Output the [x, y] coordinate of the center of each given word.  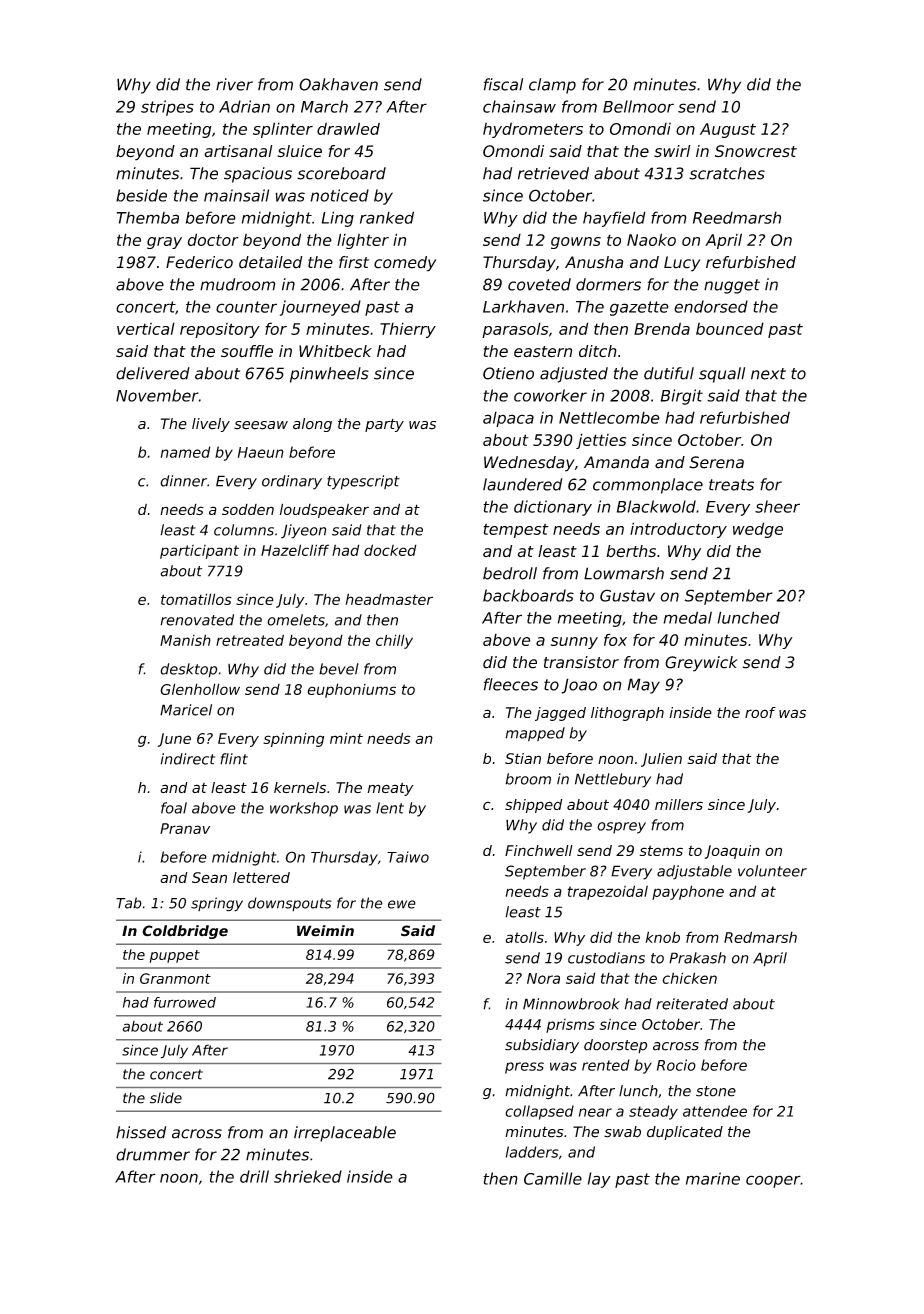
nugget [732, 286]
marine [713, 1178]
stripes [167, 108]
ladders [532, 1152]
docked [390, 550]
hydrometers [533, 130]
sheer [777, 506]
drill [254, 1176]
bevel [339, 669]
